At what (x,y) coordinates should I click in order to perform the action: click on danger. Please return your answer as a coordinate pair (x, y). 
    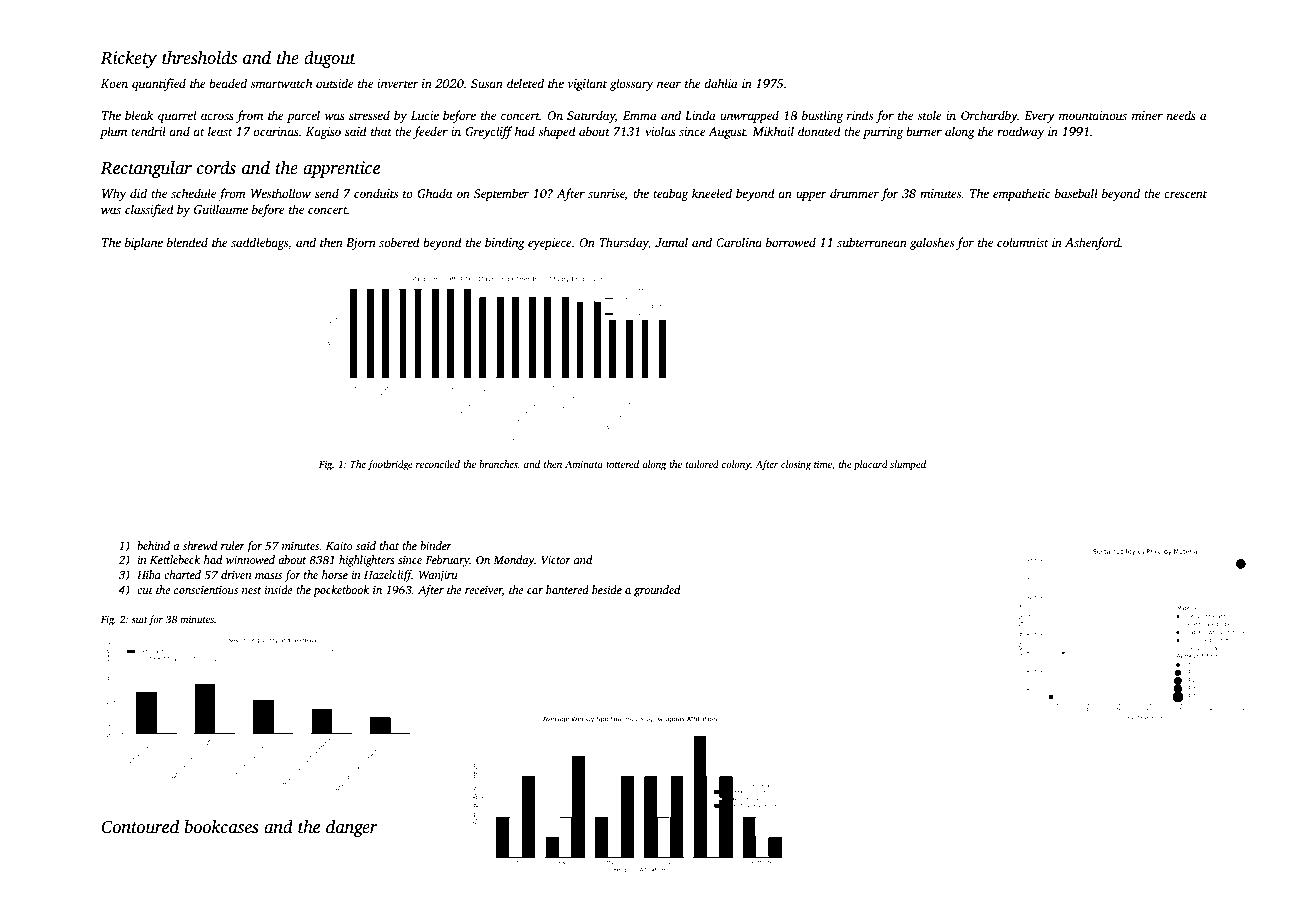
    Looking at the image, I should click on (352, 828).
